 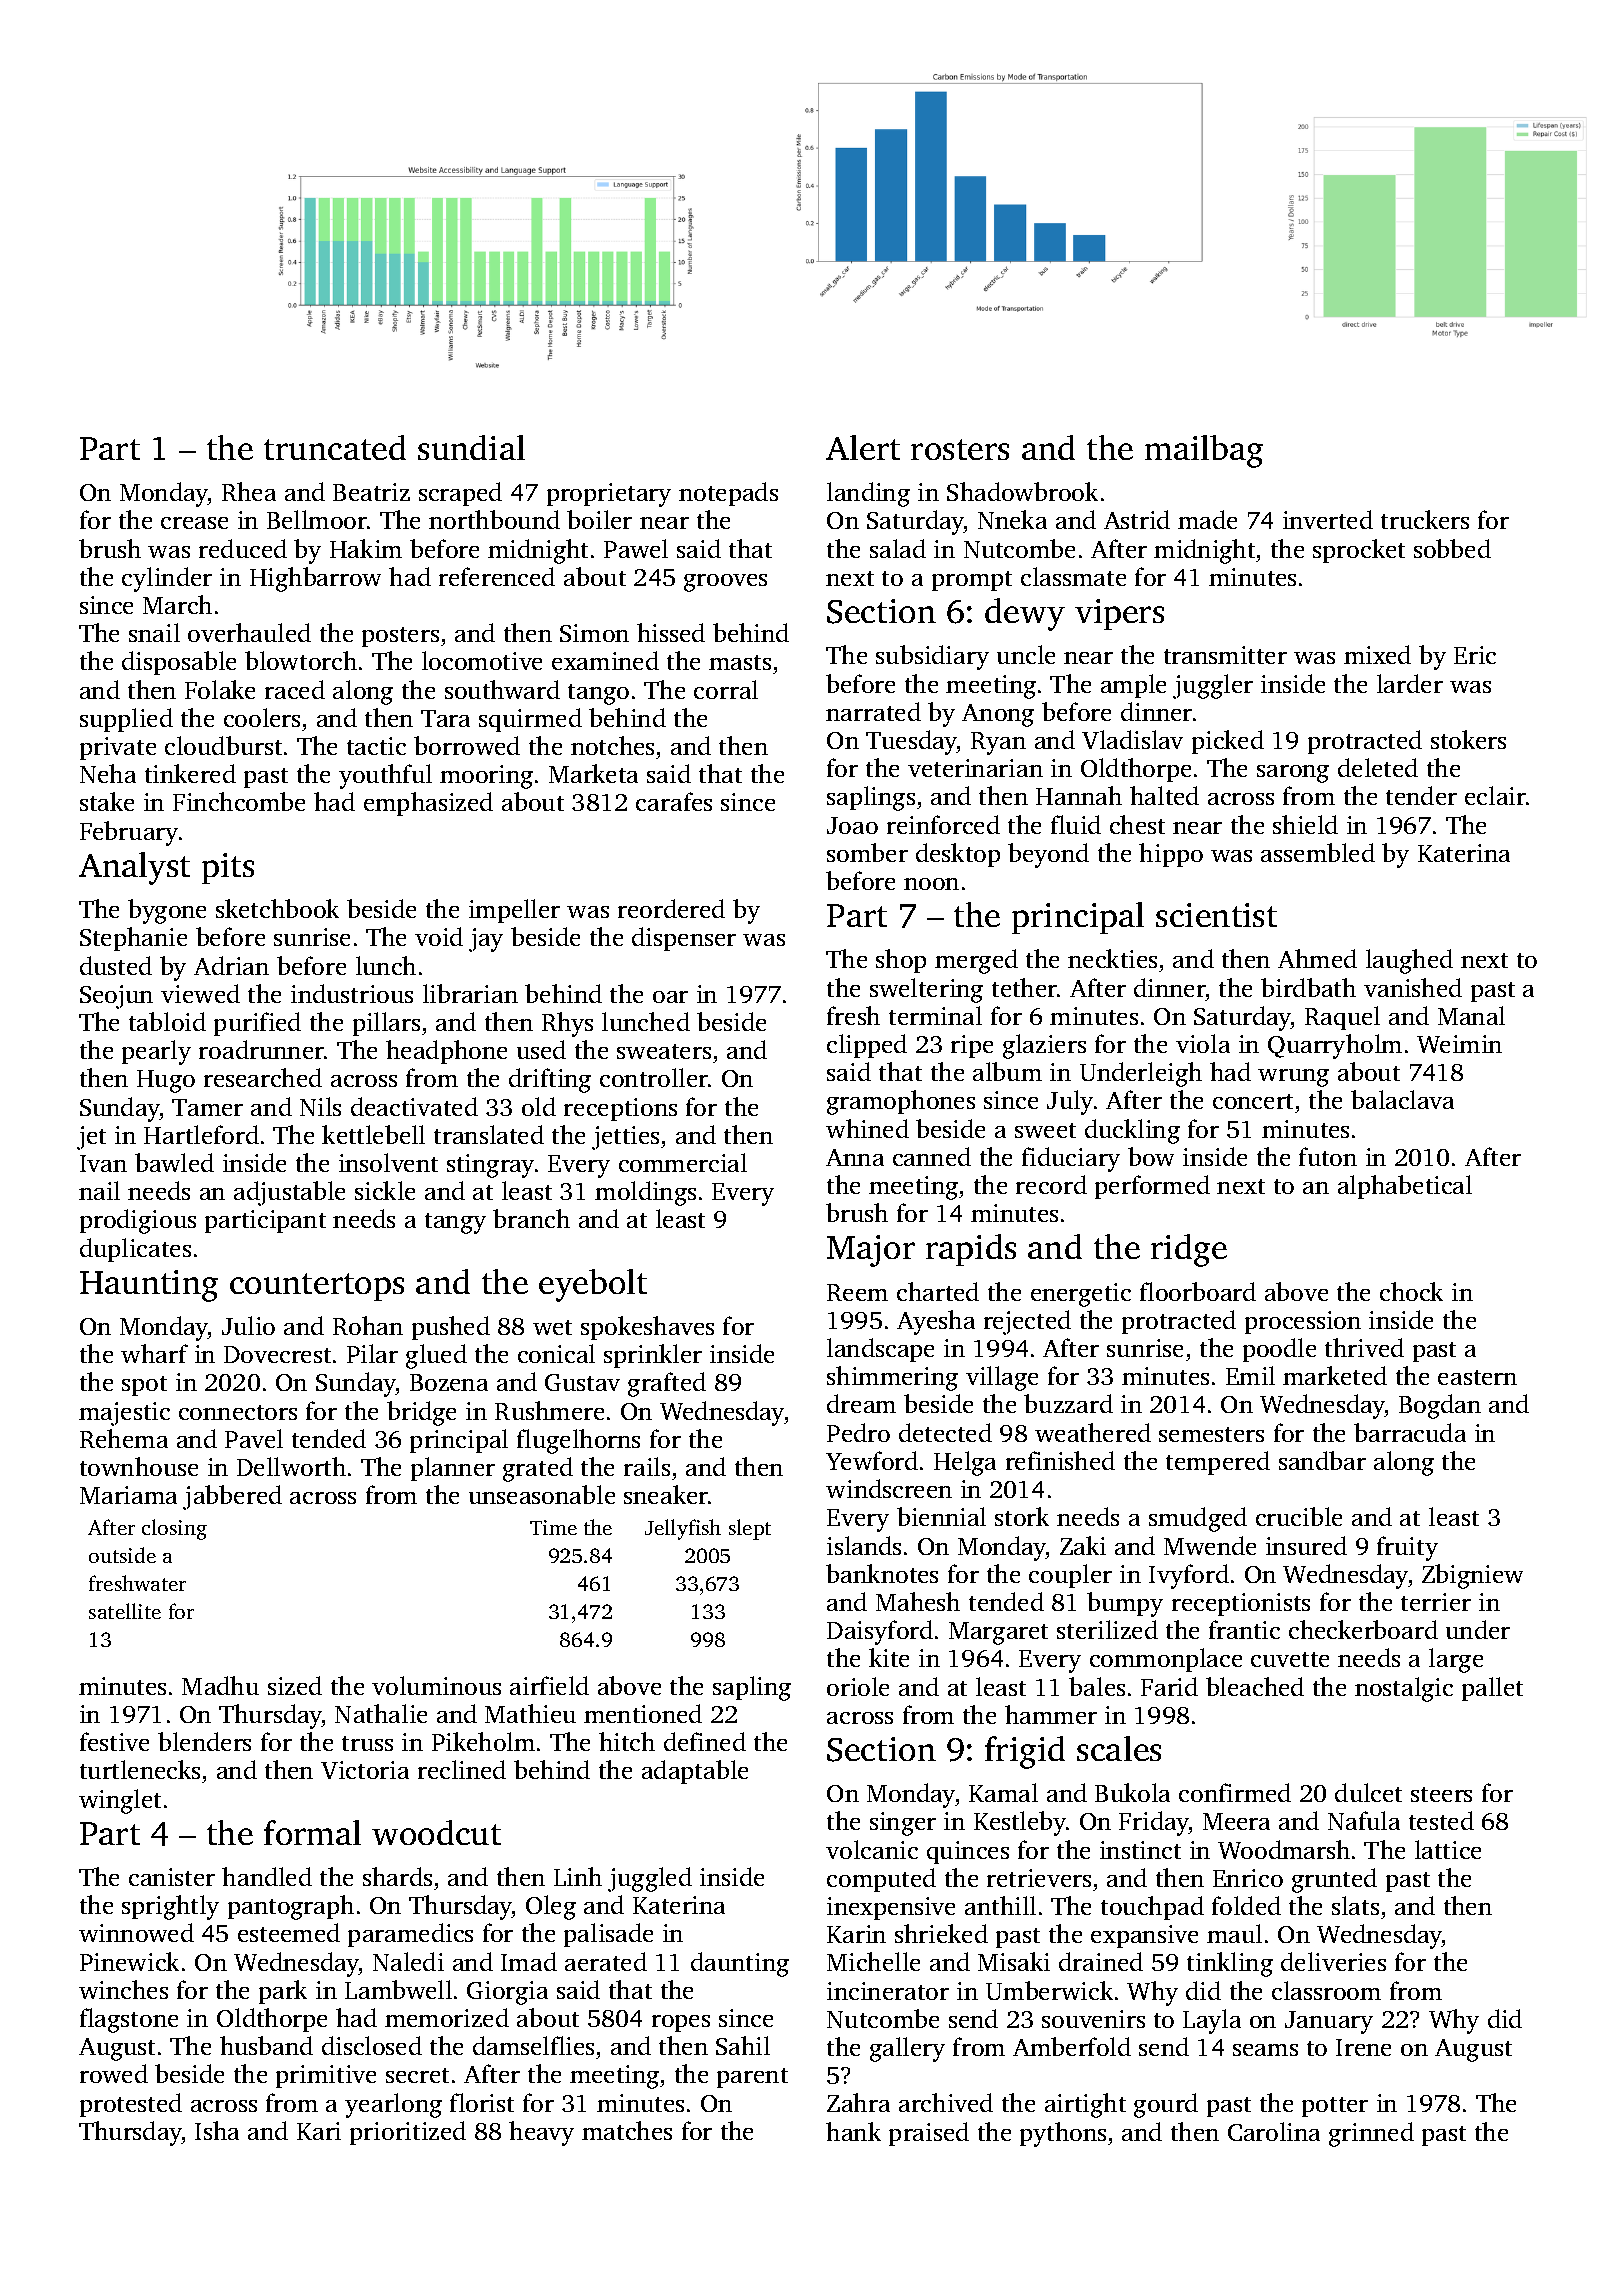 I want to click on mailbag, so click(x=1204, y=451).
